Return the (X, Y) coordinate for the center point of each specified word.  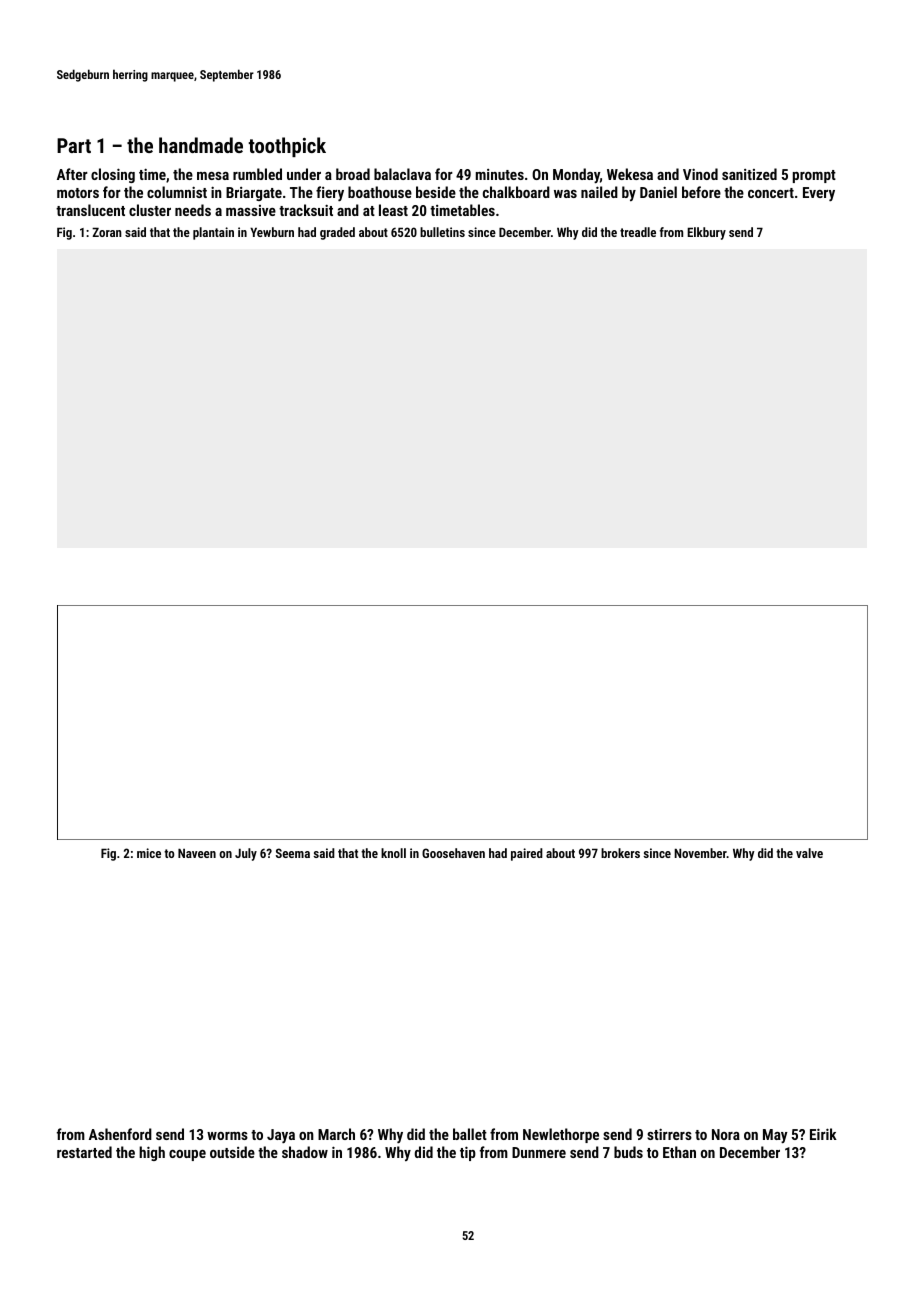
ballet (470, 1134)
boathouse (380, 192)
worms (227, 1136)
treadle (638, 232)
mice (149, 853)
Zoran (107, 232)
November (700, 853)
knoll (393, 853)
